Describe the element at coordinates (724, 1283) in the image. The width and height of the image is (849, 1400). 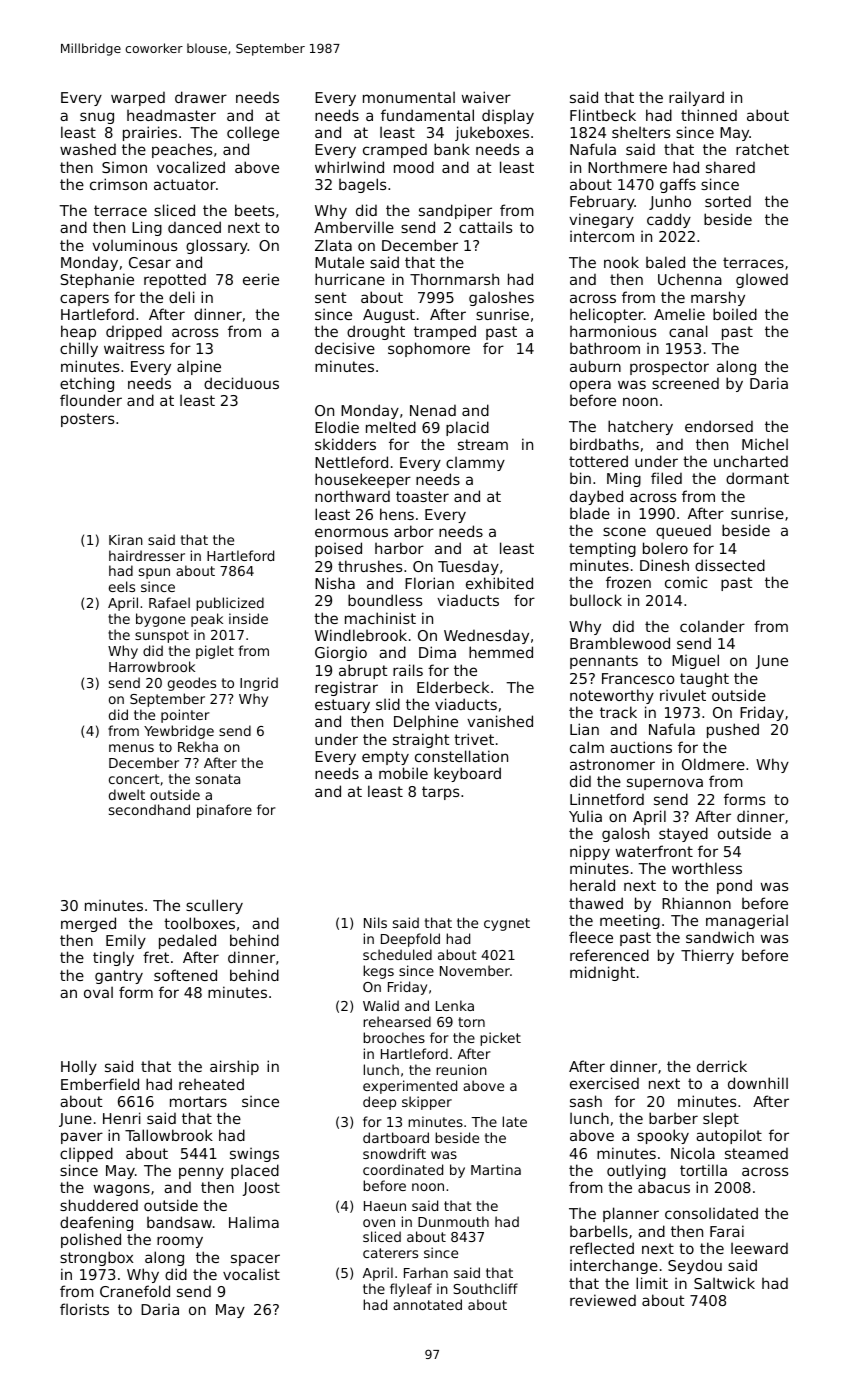
I see `Saltwick` at that location.
